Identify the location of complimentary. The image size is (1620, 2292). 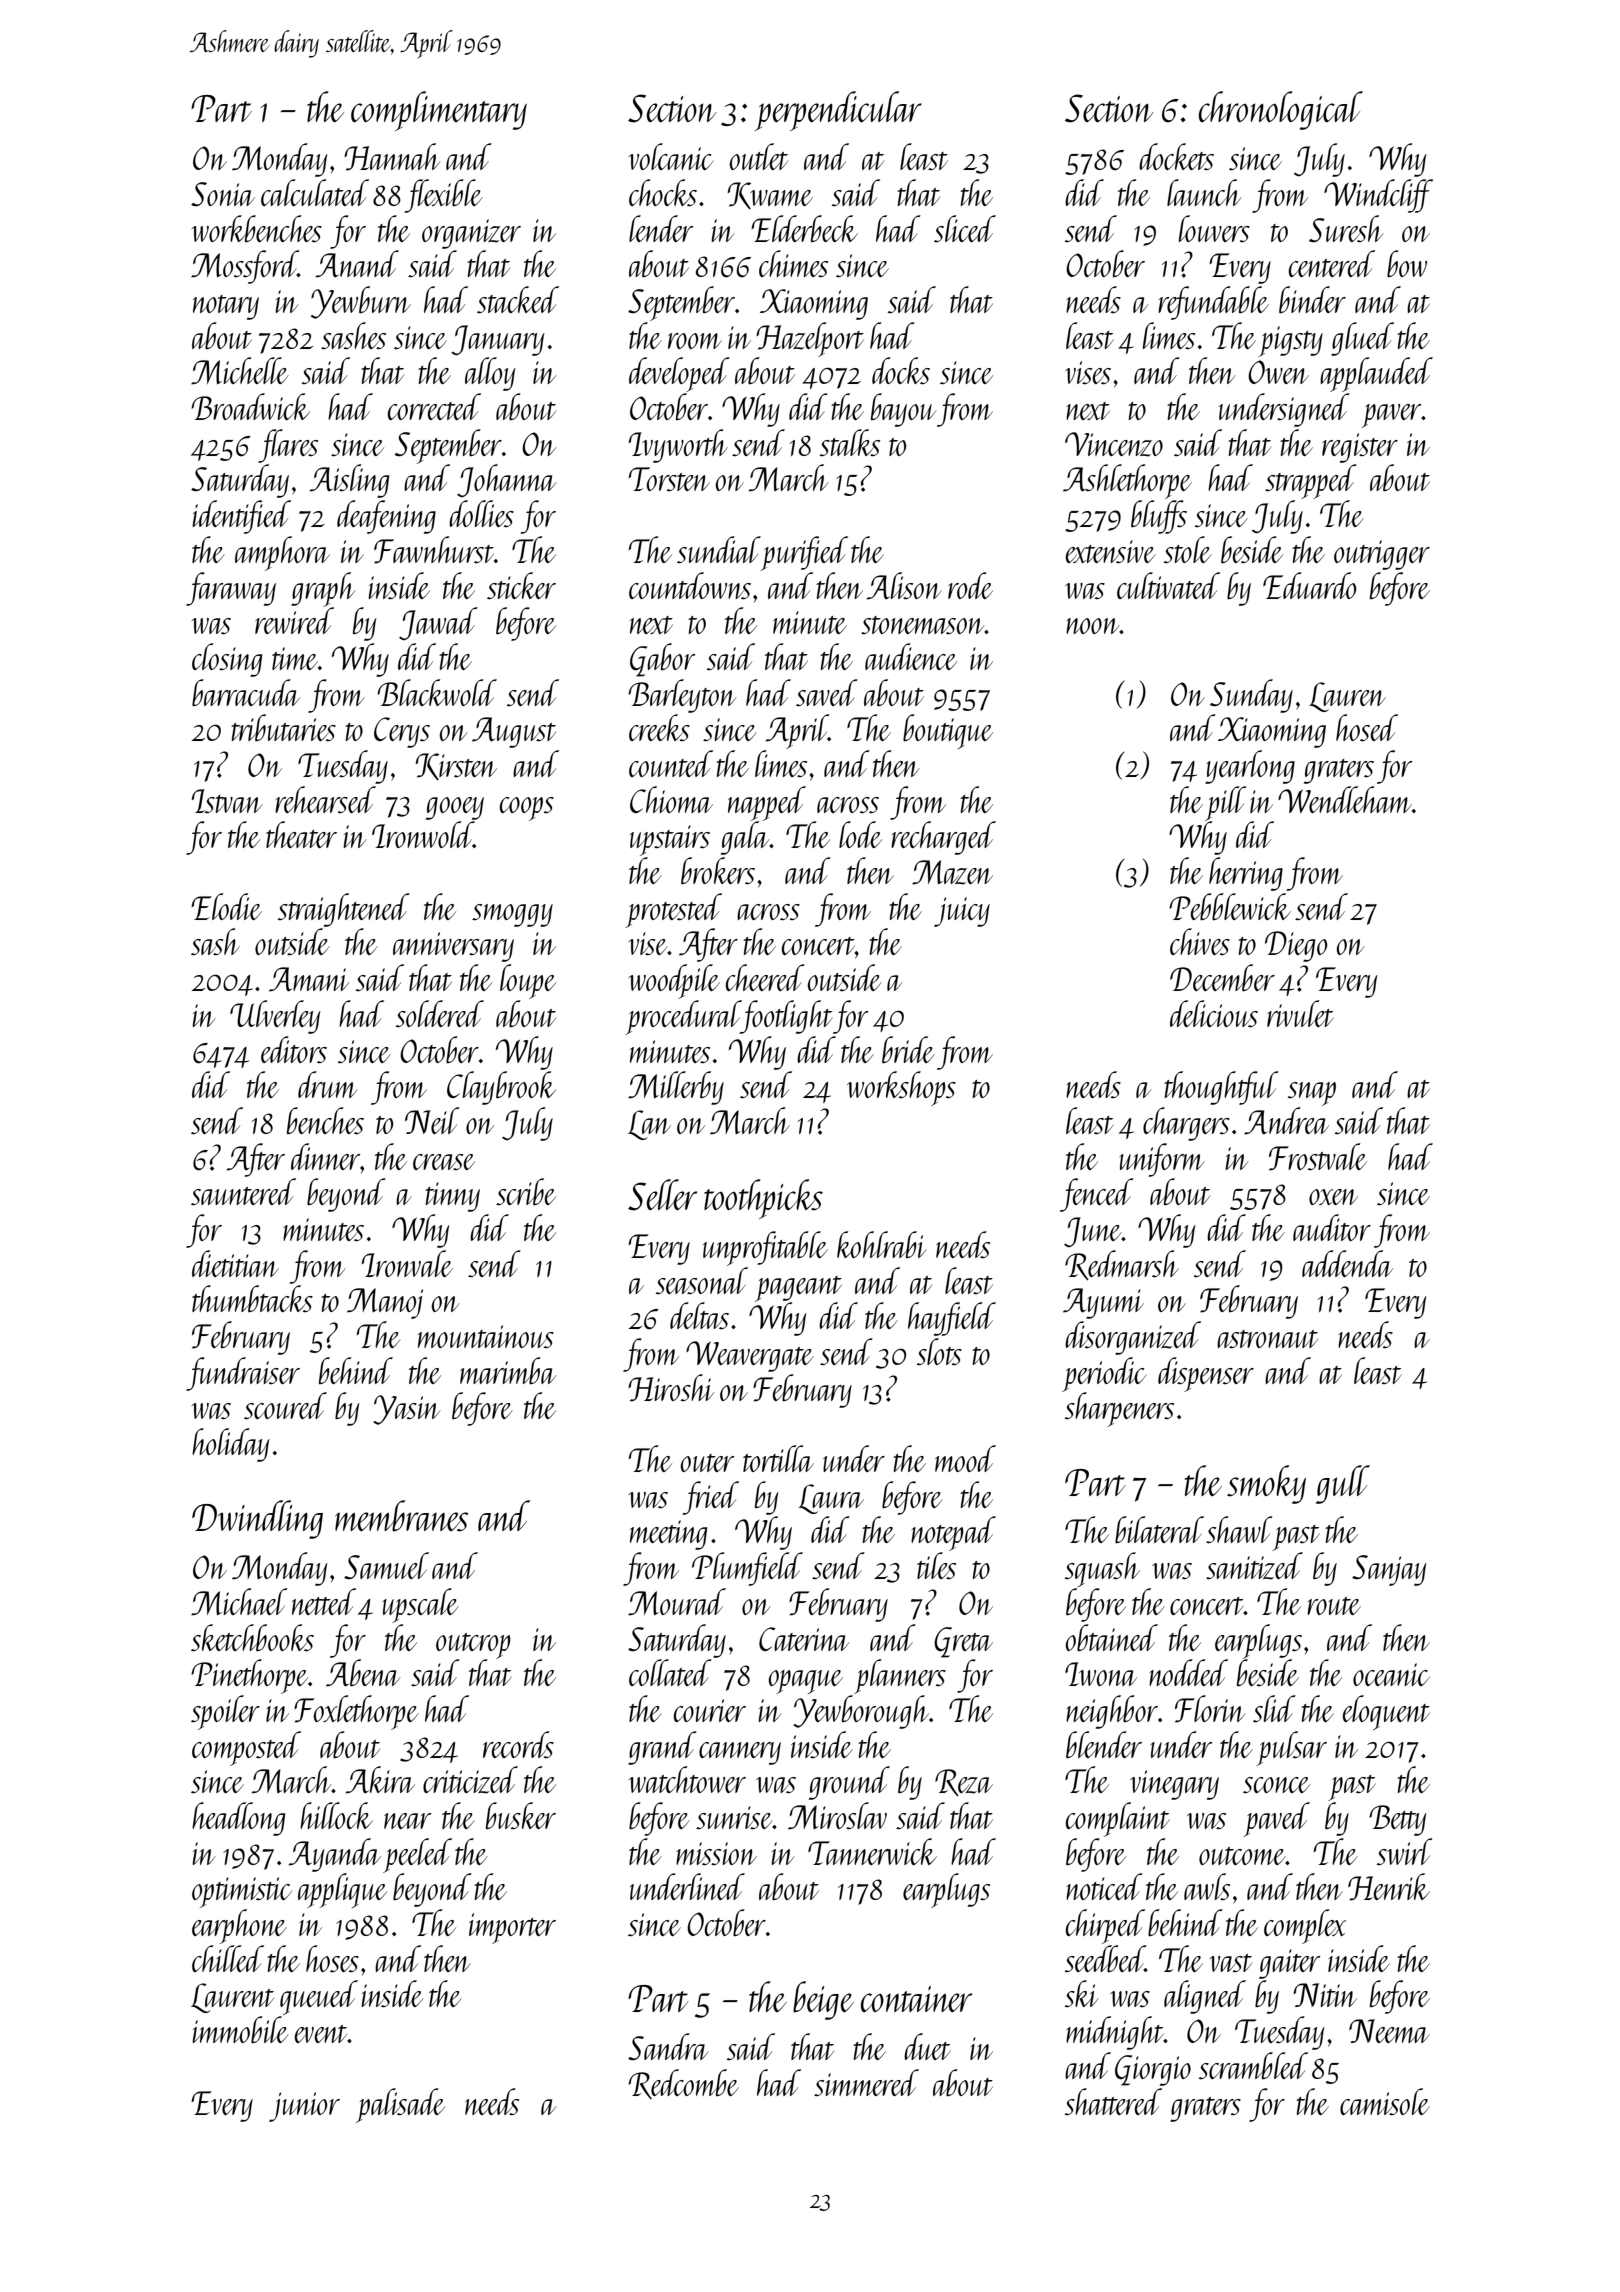
(439, 111).
